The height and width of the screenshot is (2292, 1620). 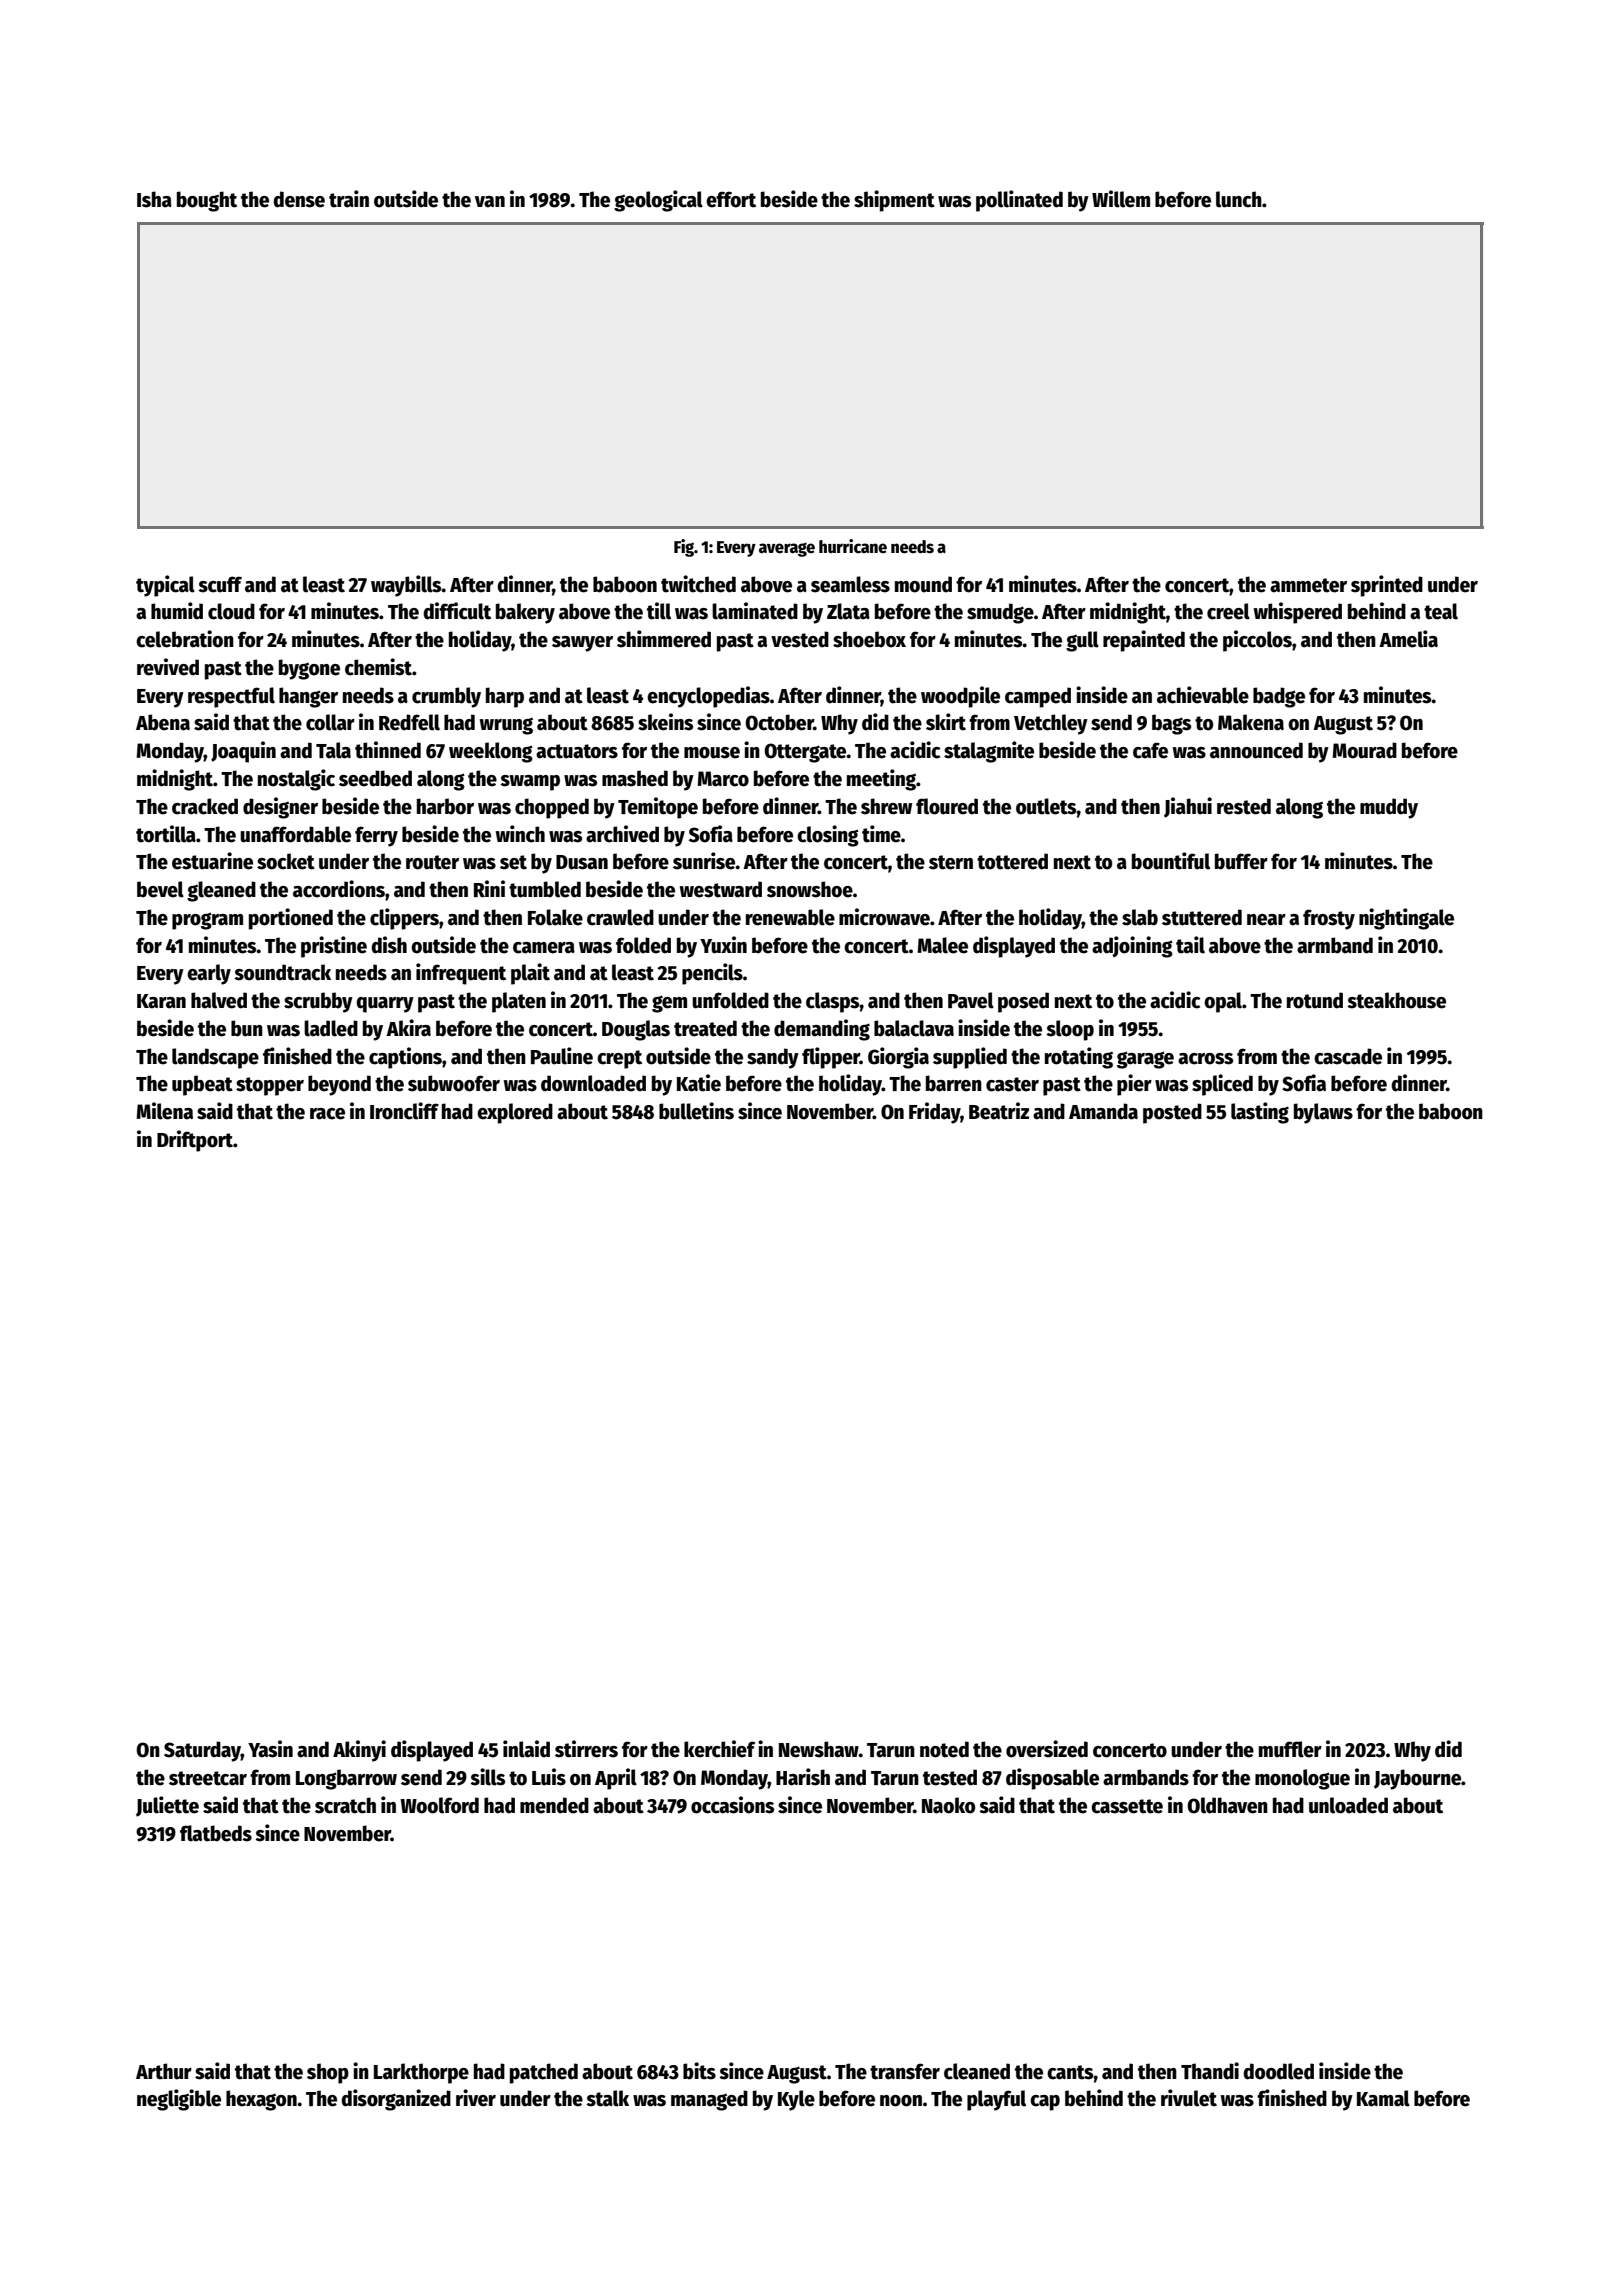 I want to click on Beatriz, so click(x=999, y=1111).
